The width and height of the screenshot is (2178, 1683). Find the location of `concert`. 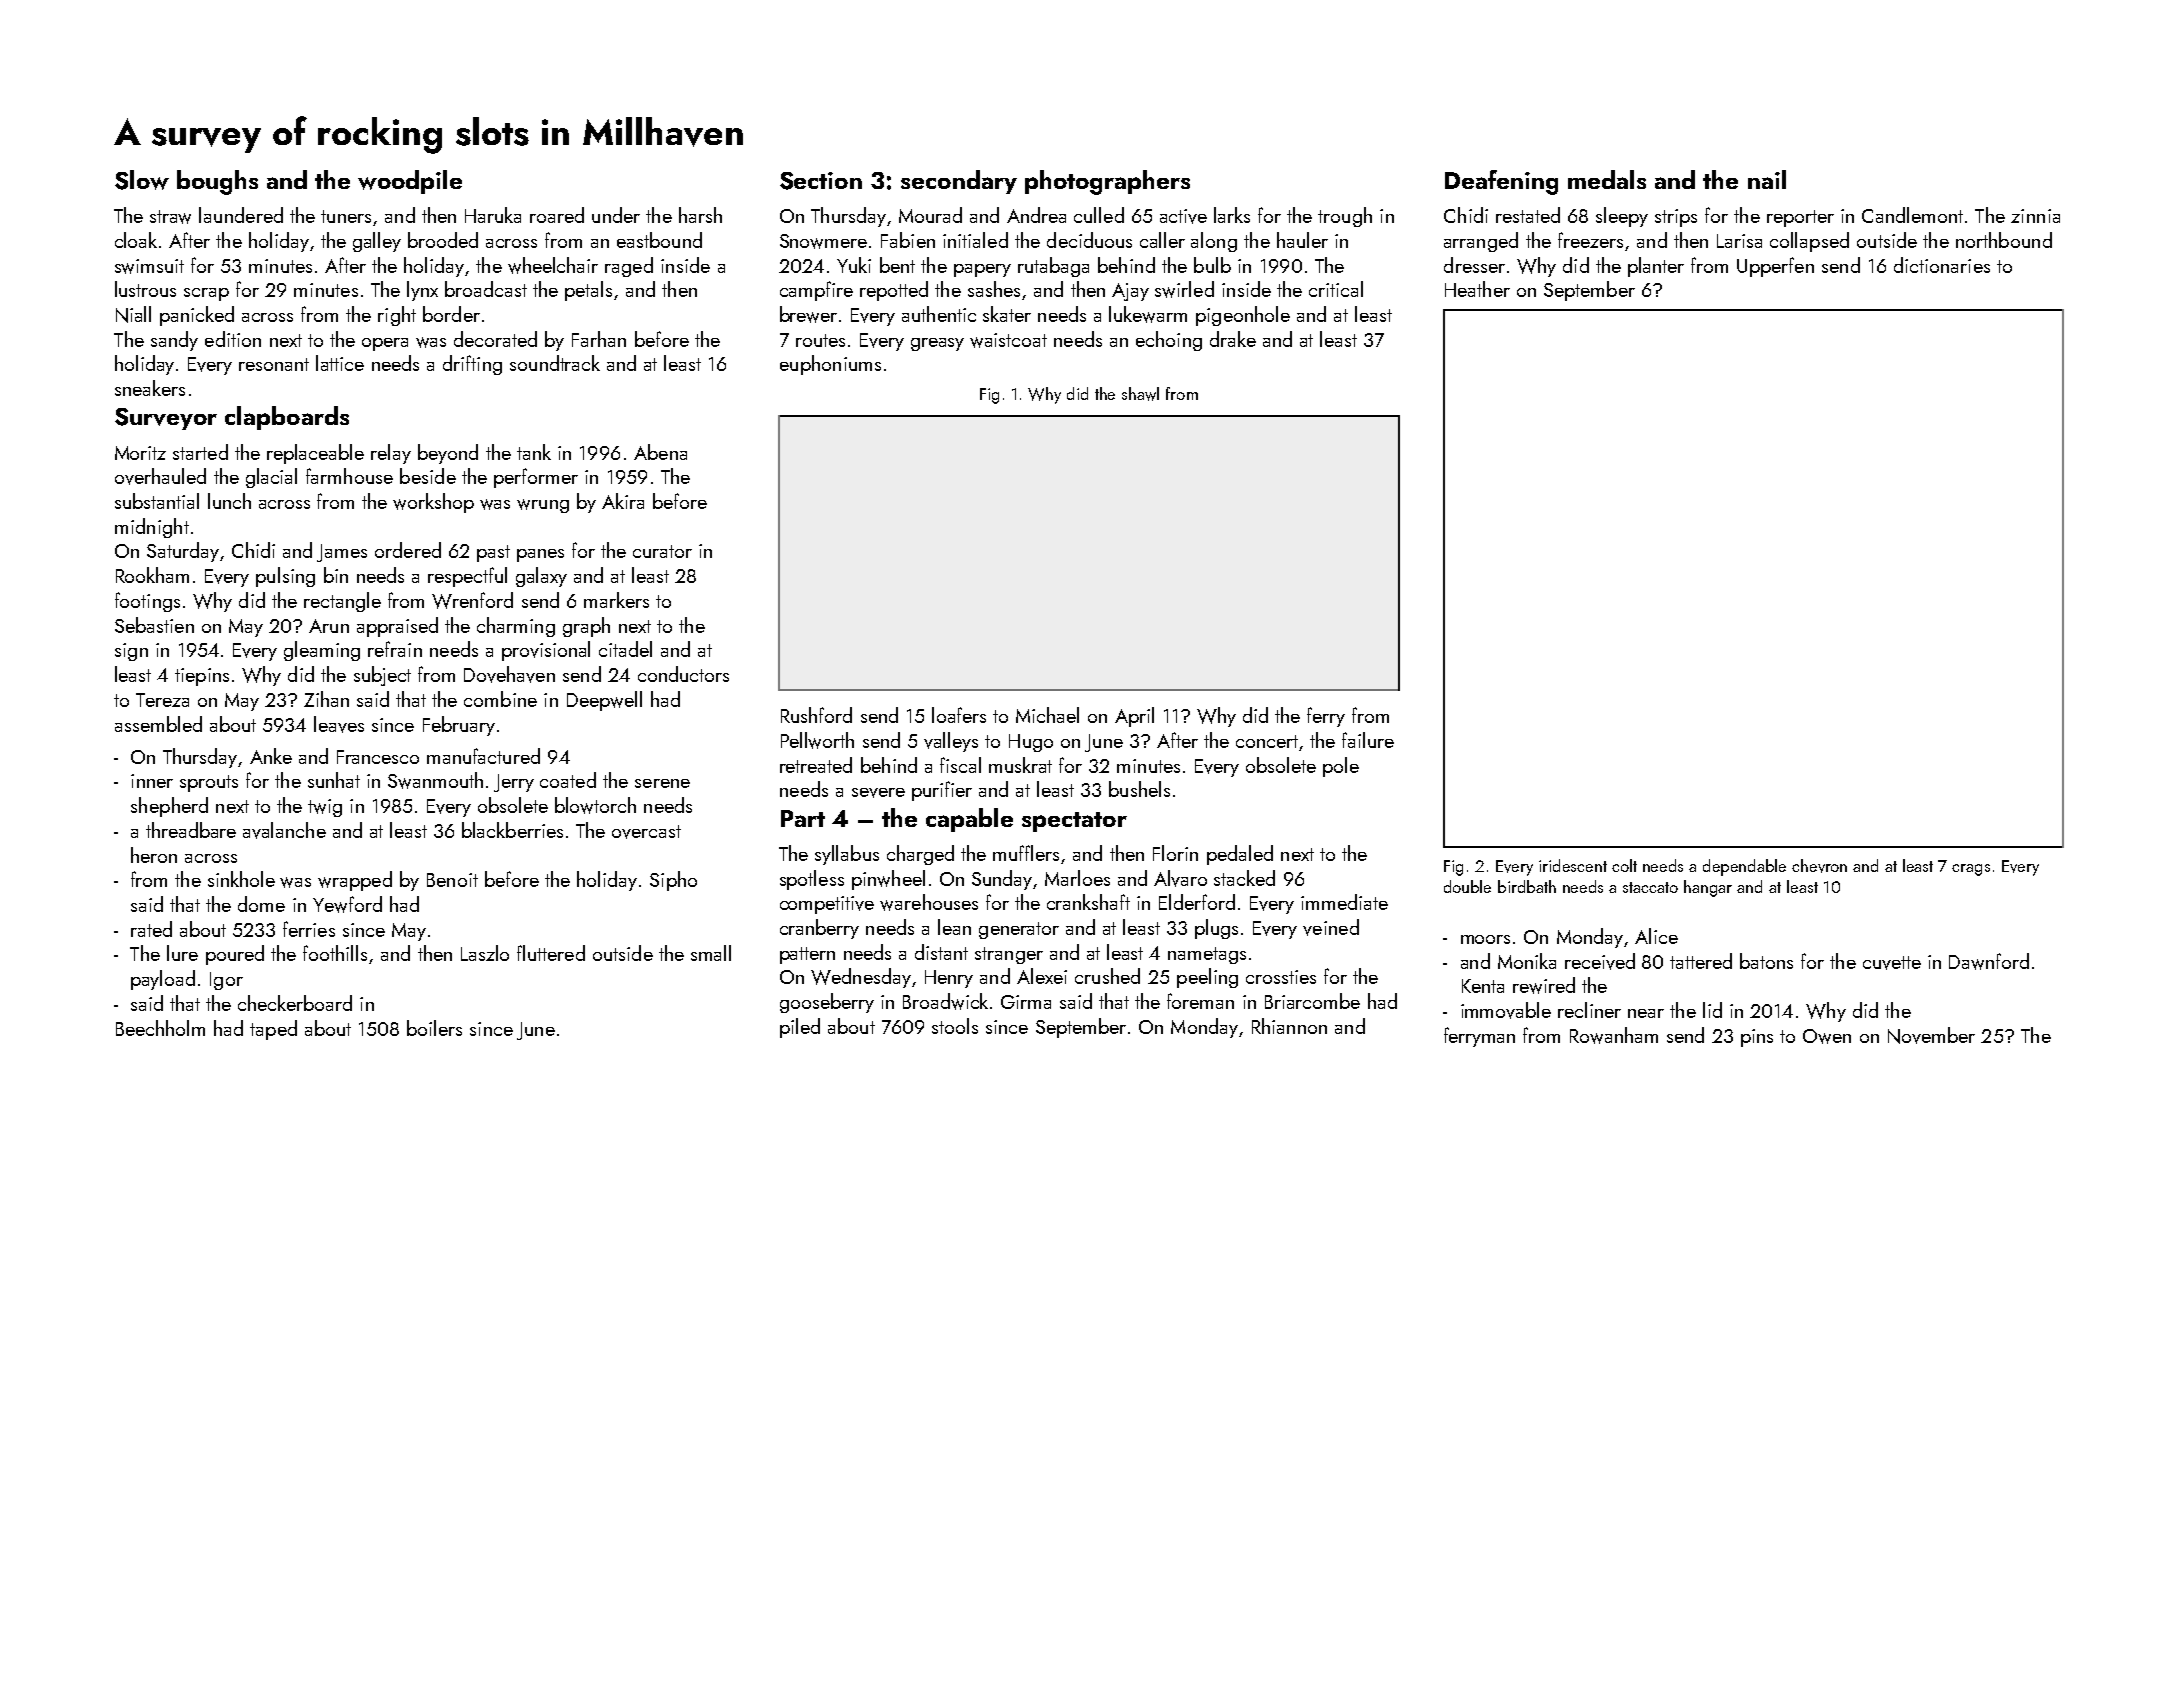

concert is located at coordinates (1267, 741).
